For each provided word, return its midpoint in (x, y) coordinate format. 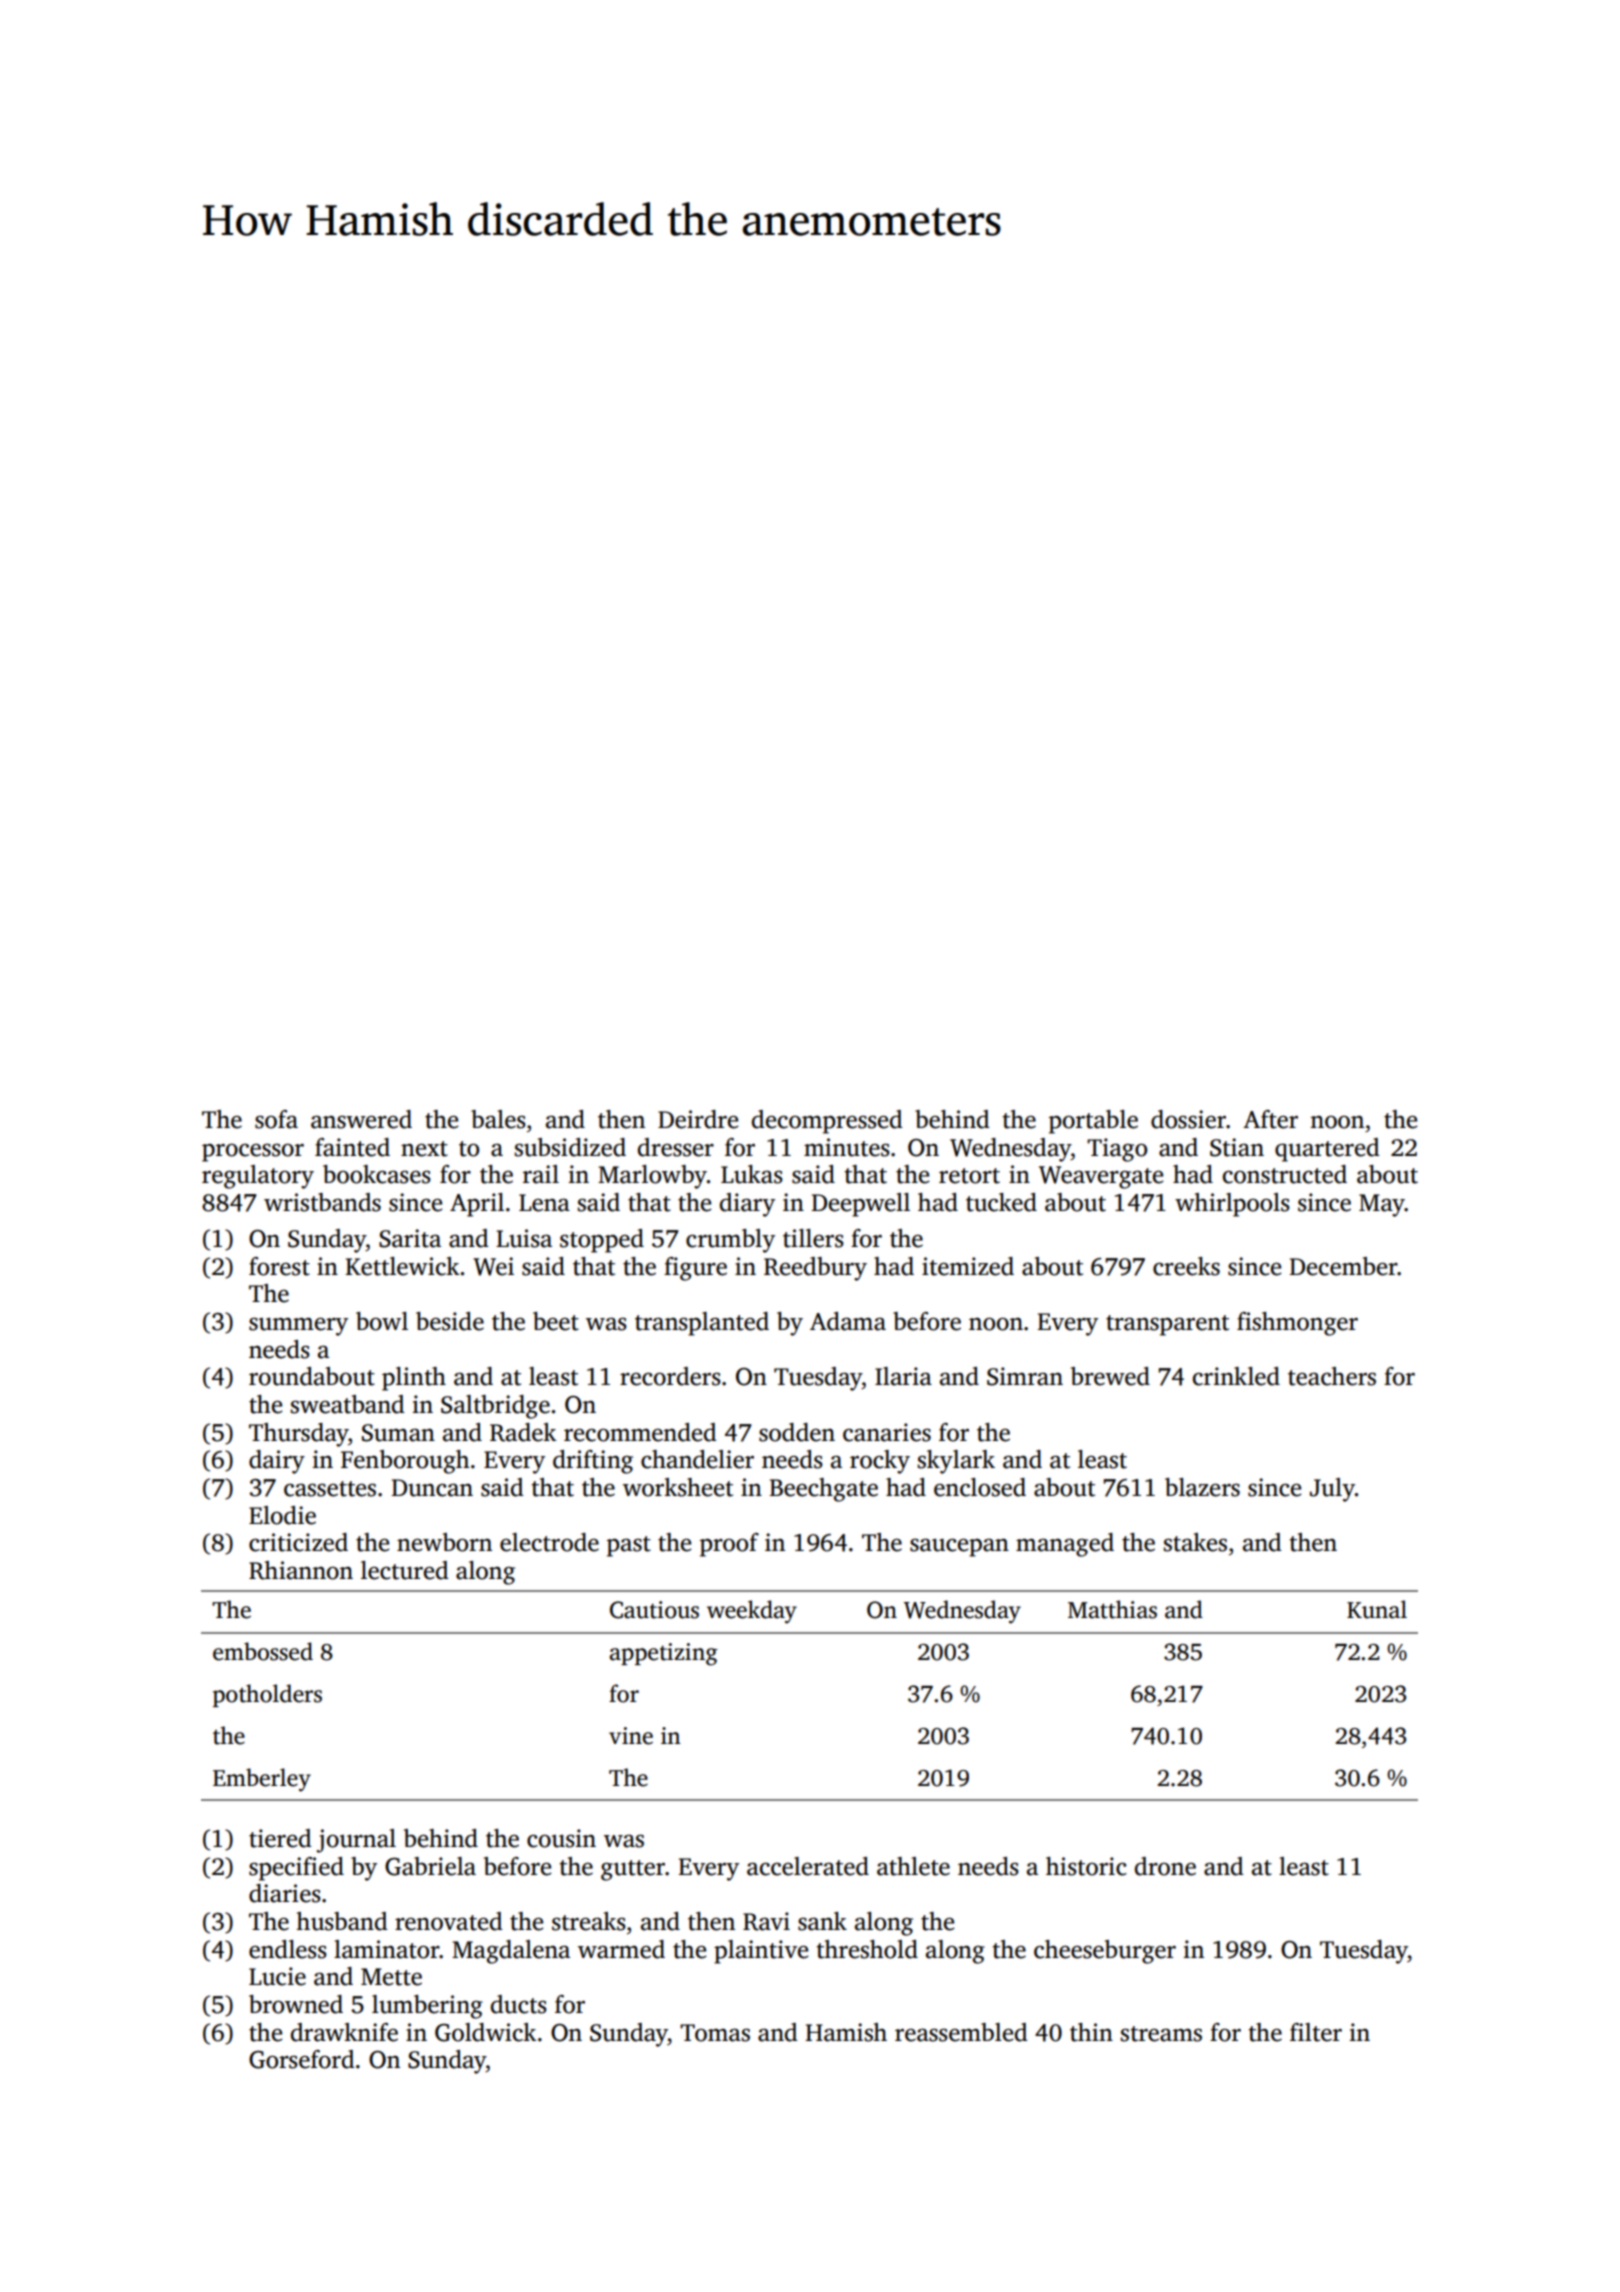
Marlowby (652, 1177)
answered (361, 1119)
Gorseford (302, 2059)
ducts (519, 2004)
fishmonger (1297, 1324)
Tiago (1117, 1150)
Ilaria (903, 1376)
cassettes (330, 1489)
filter (1316, 2032)
